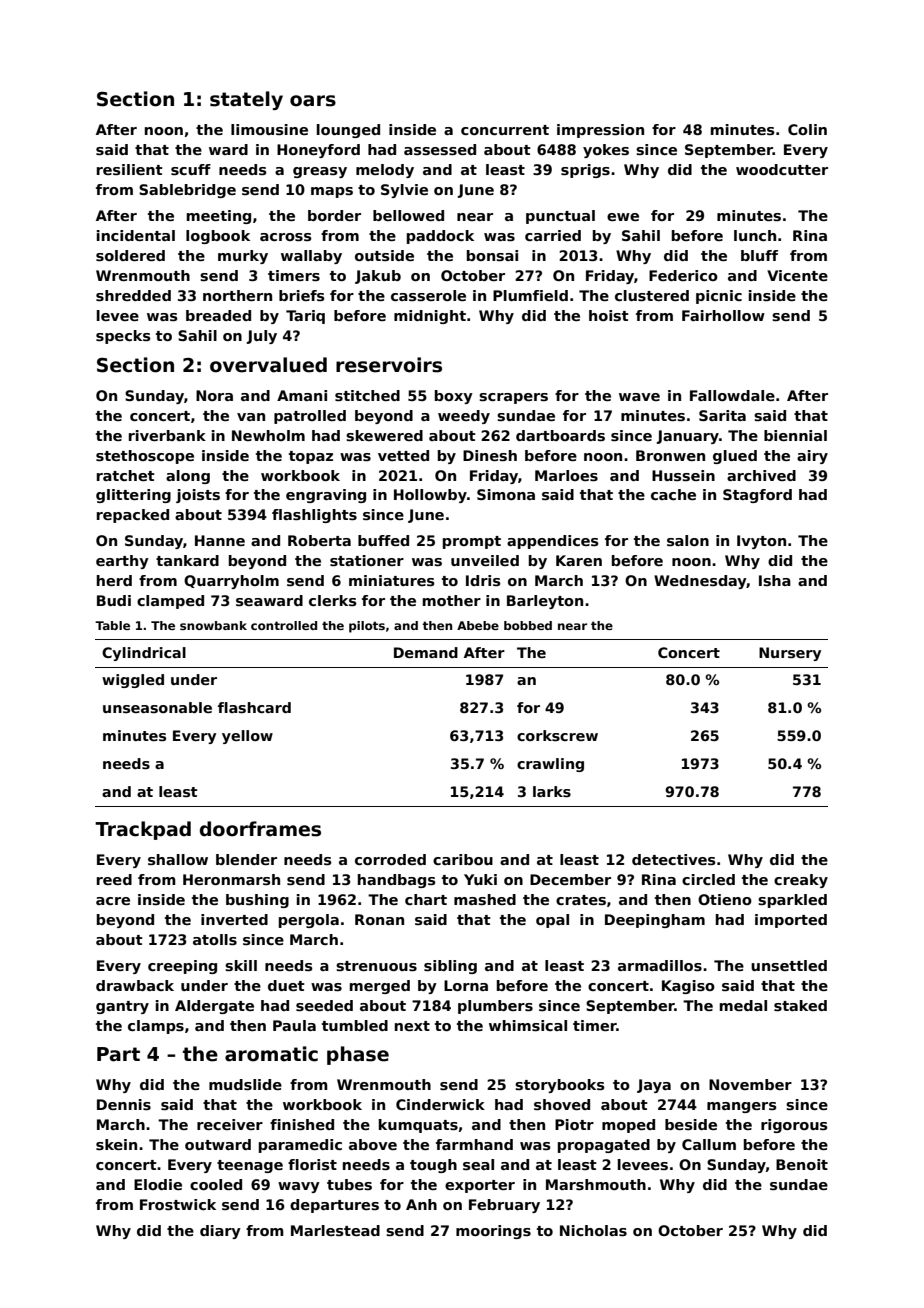 This screenshot has width=924, height=1308. What do you see at coordinates (335, 1230) in the screenshot?
I see `Marlestead` at bounding box center [335, 1230].
